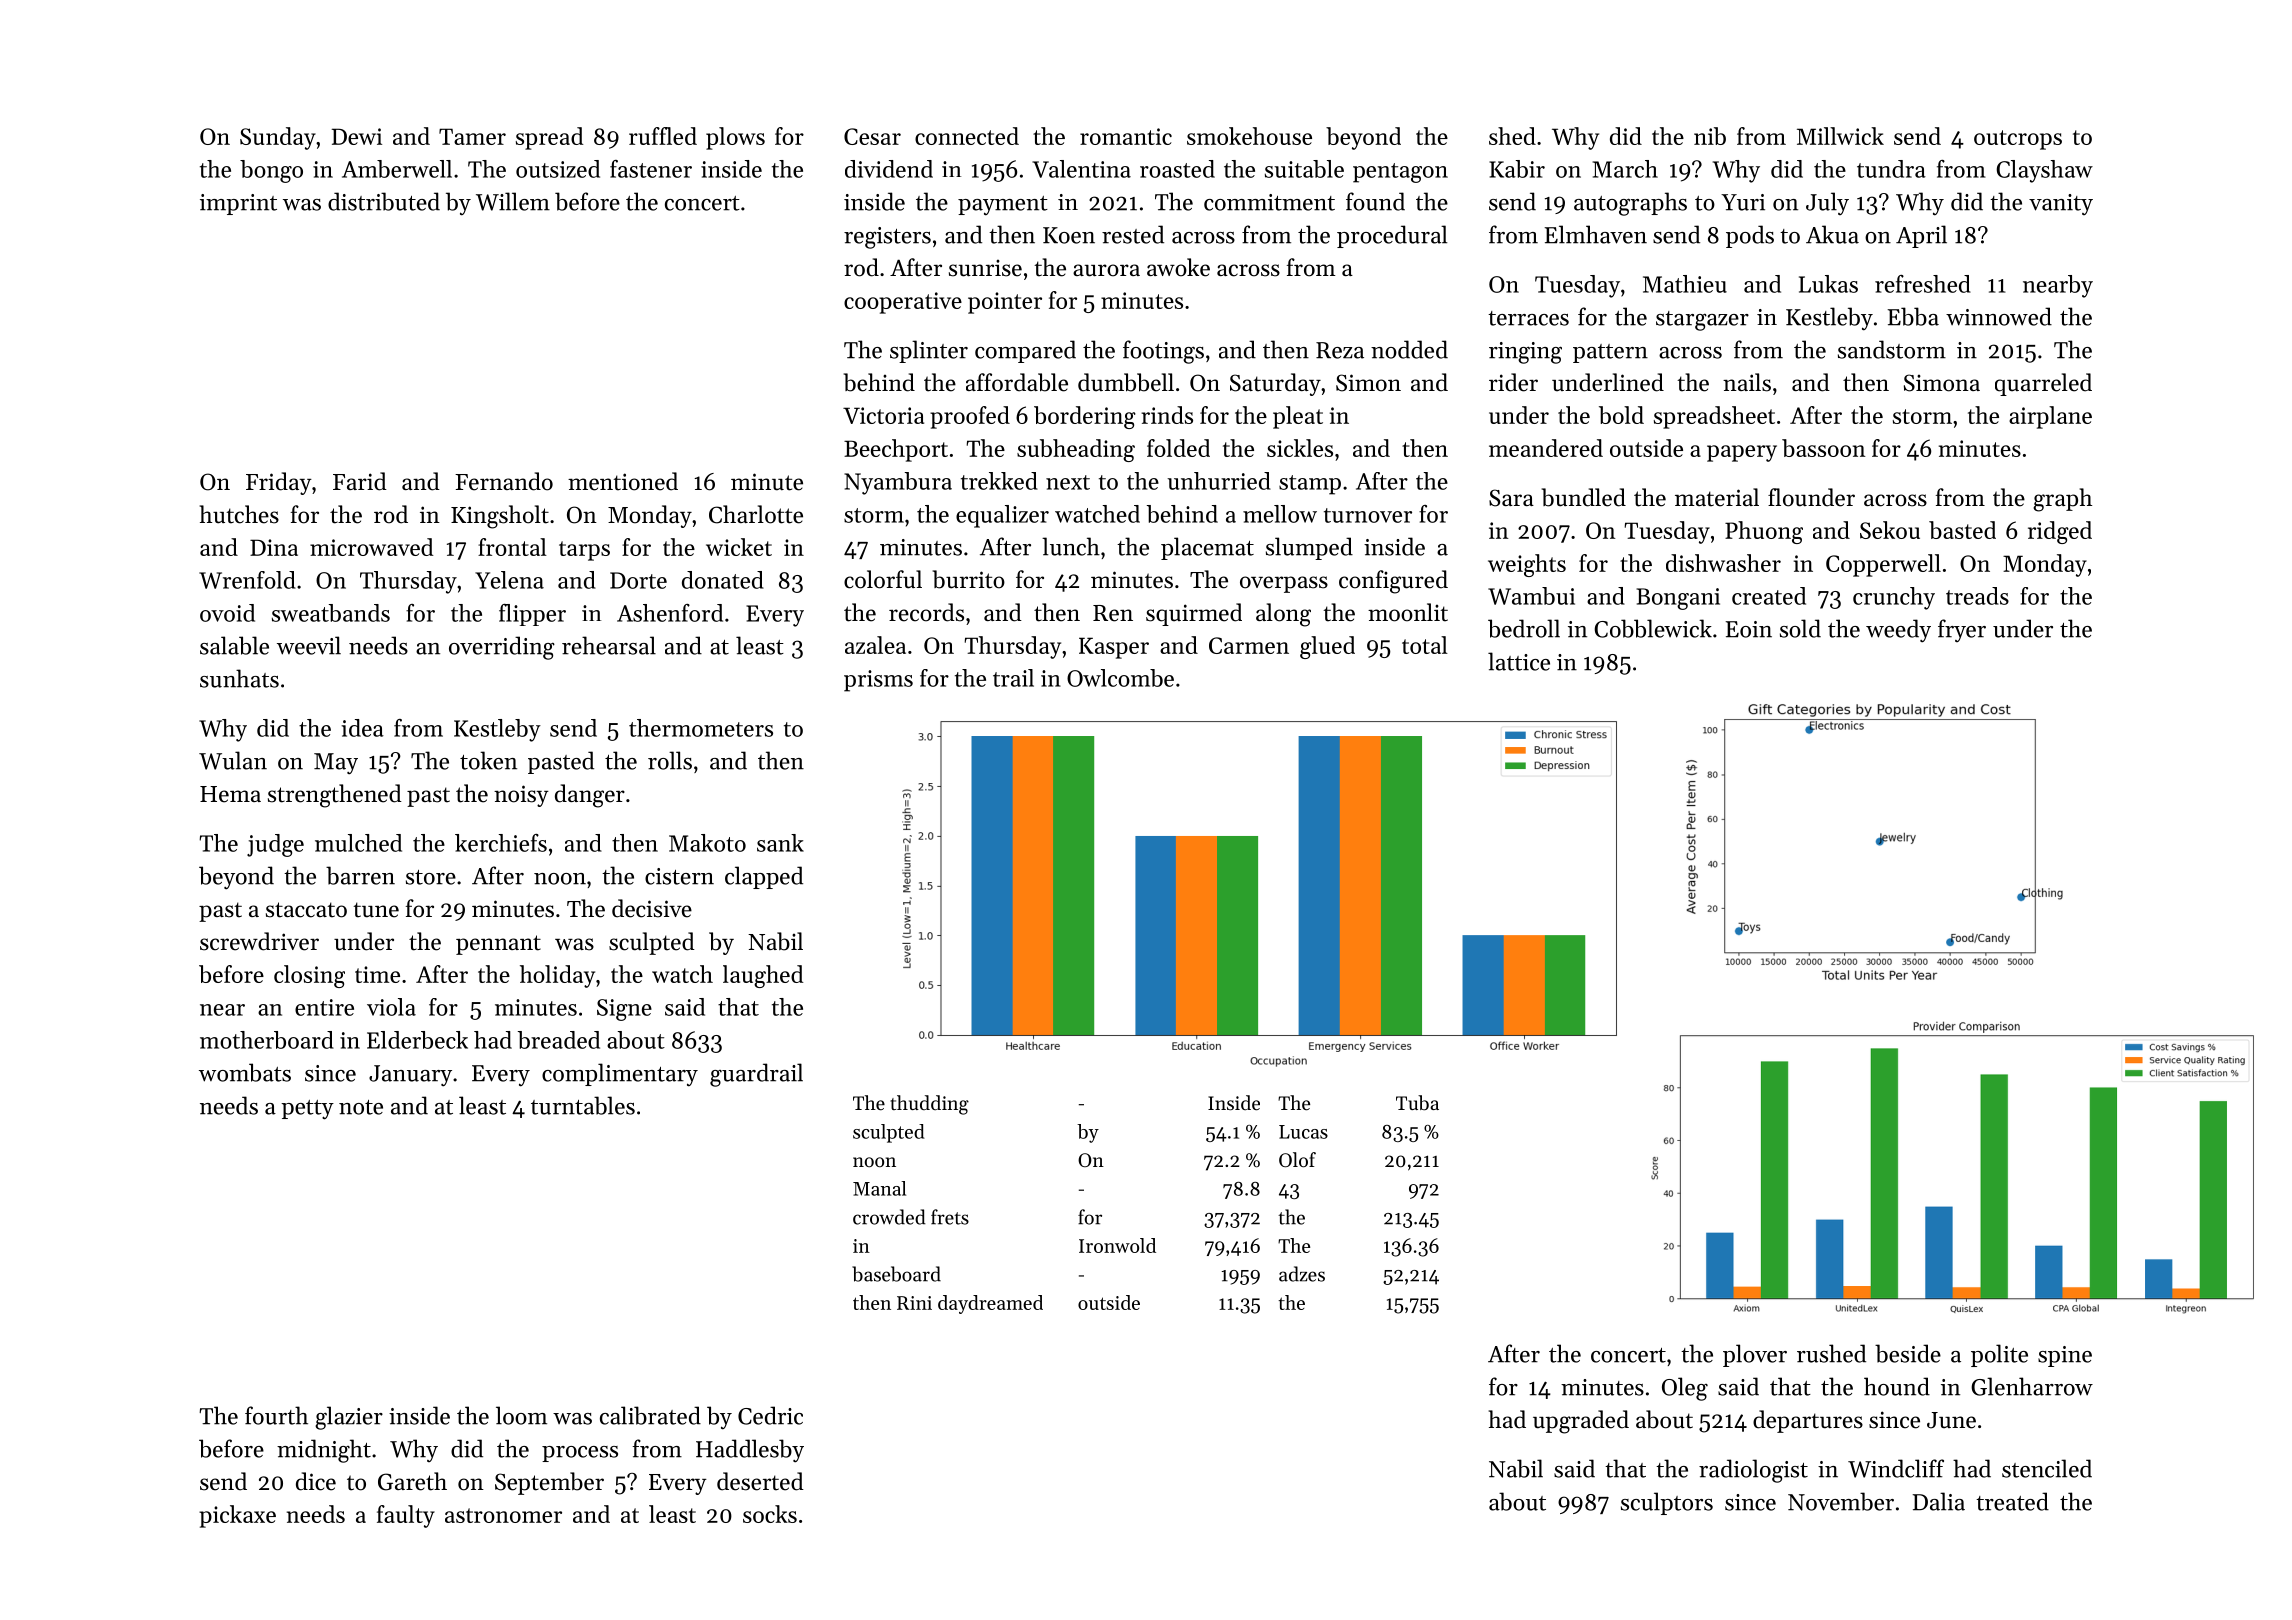  I want to click on danger, so click(590, 796).
